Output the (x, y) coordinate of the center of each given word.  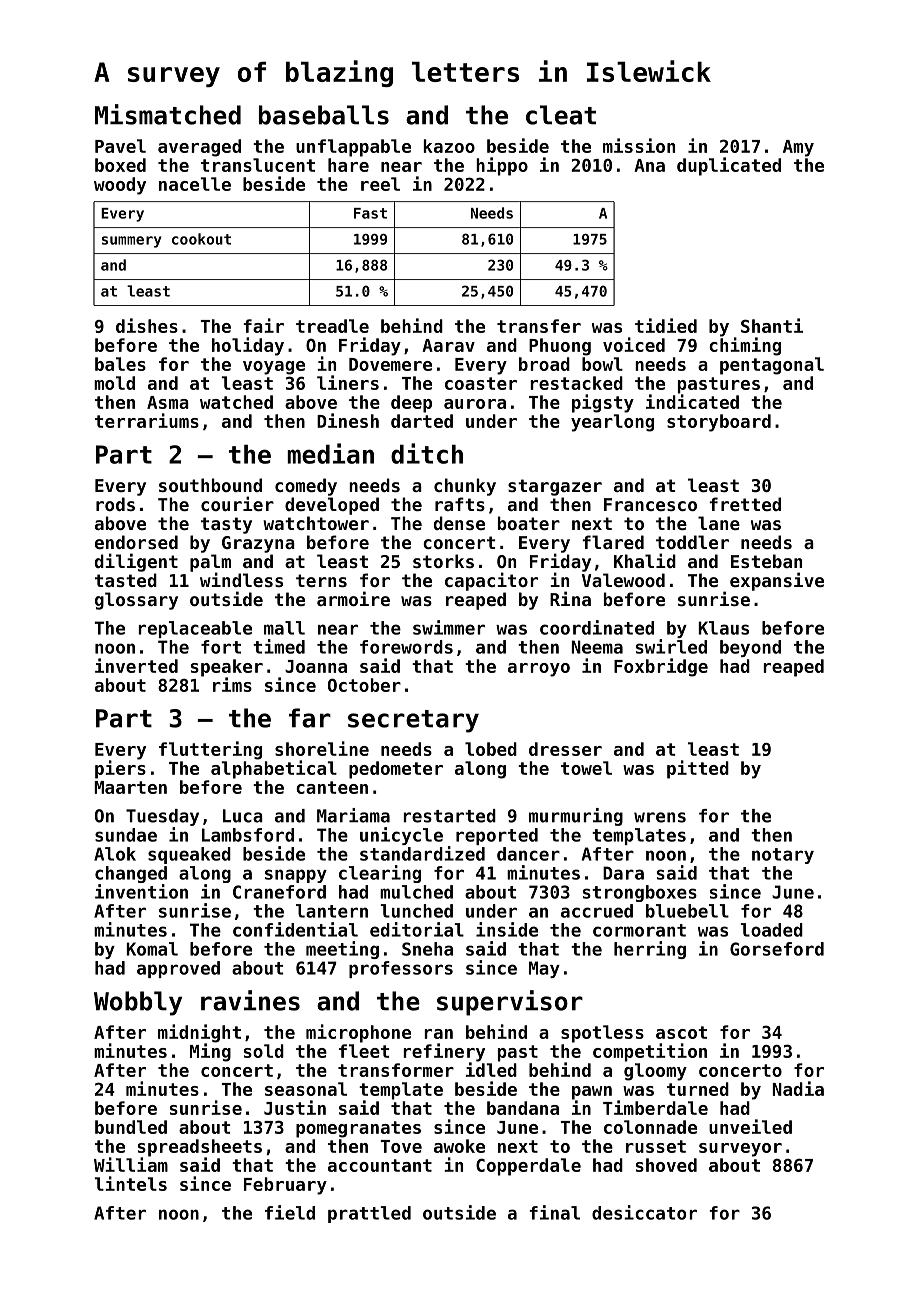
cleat (561, 115)
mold (114, 383)
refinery (444, 1052)
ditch (427, 453)
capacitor (491, 581)
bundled (131, 1127)
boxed (120, 165)
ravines (250, 1000)
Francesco (650, 504)
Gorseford (777, 949)
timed (279, 646)
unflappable (353, 148)
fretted (745, 504)
